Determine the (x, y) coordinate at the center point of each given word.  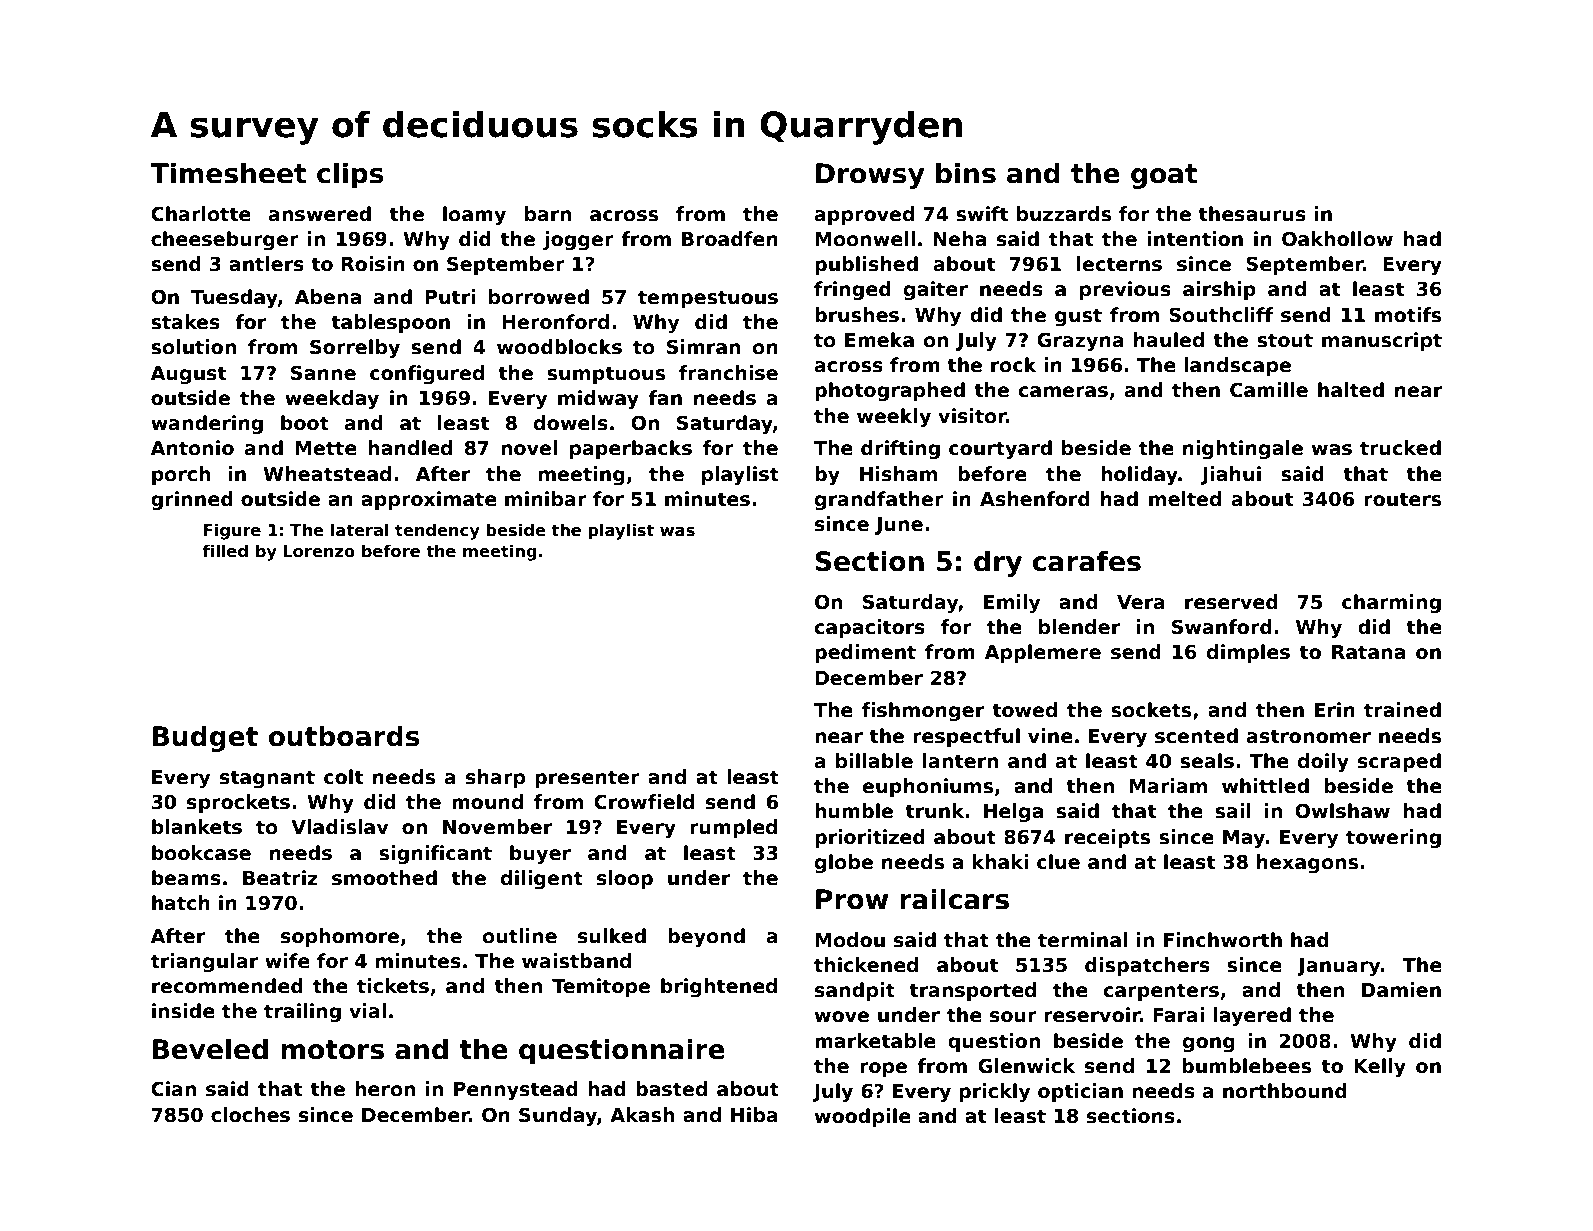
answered (320, 214)
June (899, 526)
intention (1195, 239)
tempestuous (708, 299)
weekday (332, 399)
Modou (850, 940)
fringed (852, 290)
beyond (706, 937)
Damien (1401, 990)
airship (1219, 290)
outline (520, 936)
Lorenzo (319, 551)
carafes (1086, 561)
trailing (302, 1012)
